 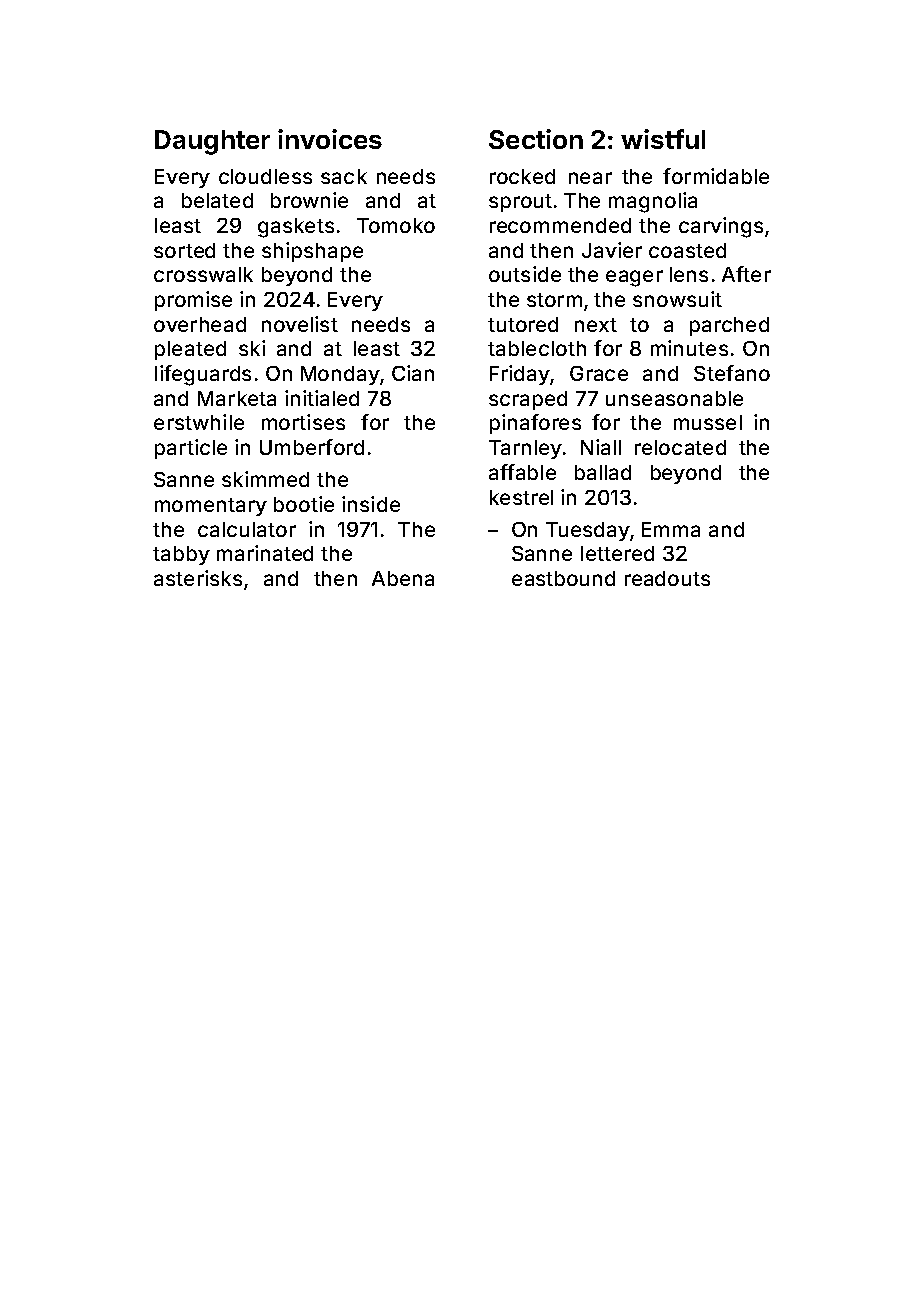 I want to click on asterisks, so click(x=198, y=578).
